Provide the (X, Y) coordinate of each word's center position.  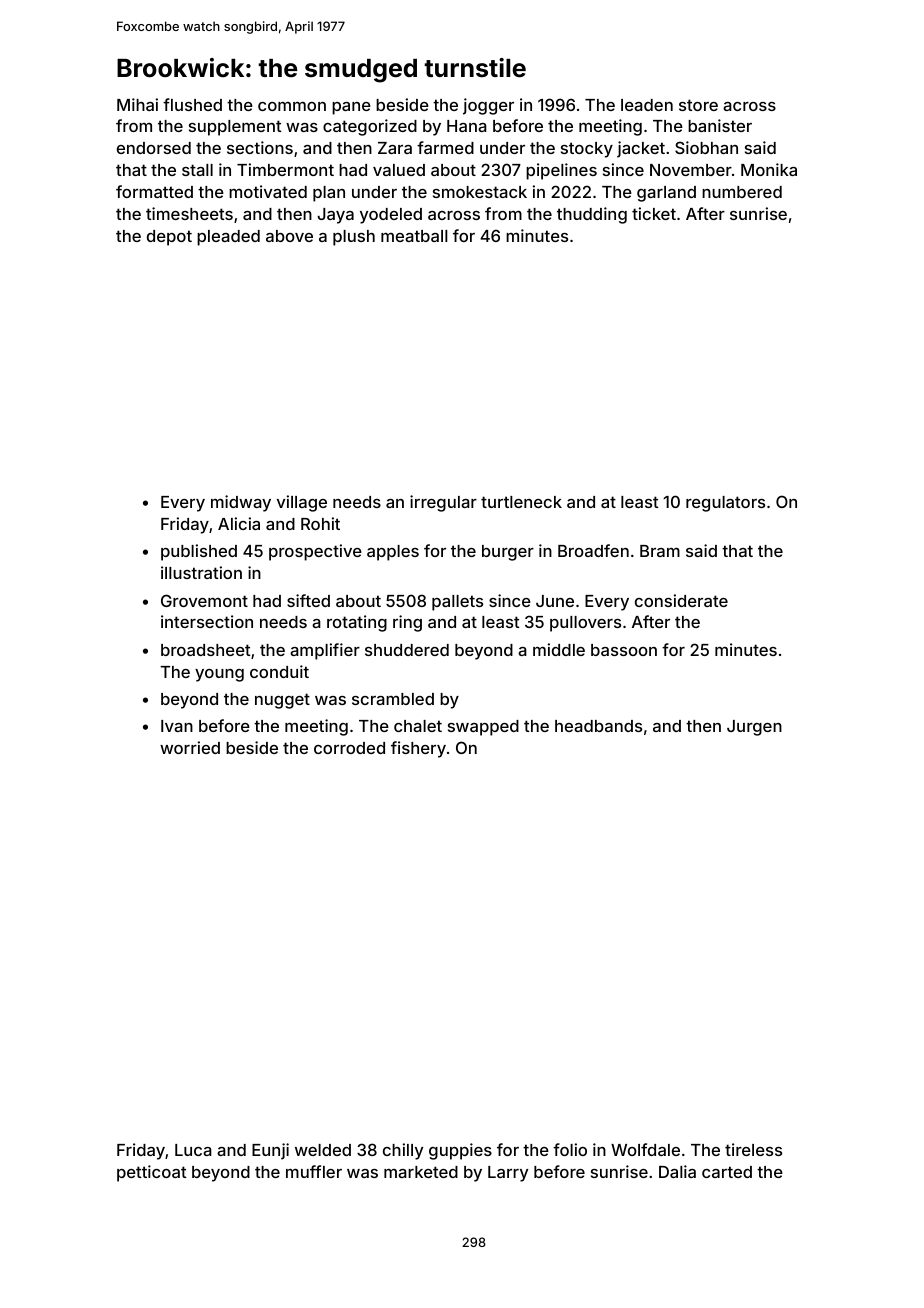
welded (323, 1150)
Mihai (137, 104)
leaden (647, 105)
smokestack (480, 192)
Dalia (677, 1171)
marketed (421, 1172)
